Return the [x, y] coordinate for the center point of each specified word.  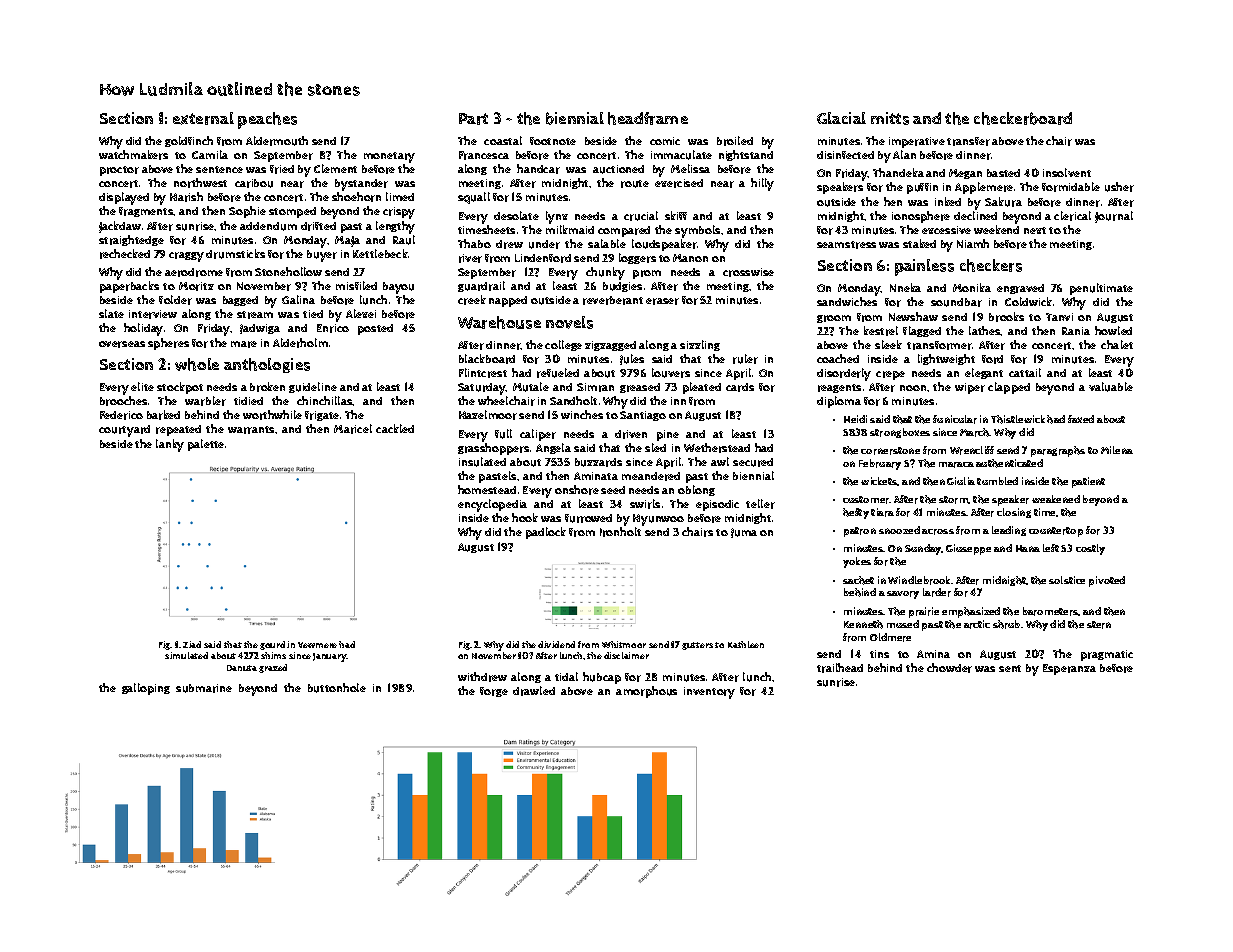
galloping [146, 689]
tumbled [997, 481]
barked [163, 415]
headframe [648, 118]
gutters [697, 646]
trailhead [840, 668]
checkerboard [1023, 118]
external [203, 118]
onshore [577, 490]
